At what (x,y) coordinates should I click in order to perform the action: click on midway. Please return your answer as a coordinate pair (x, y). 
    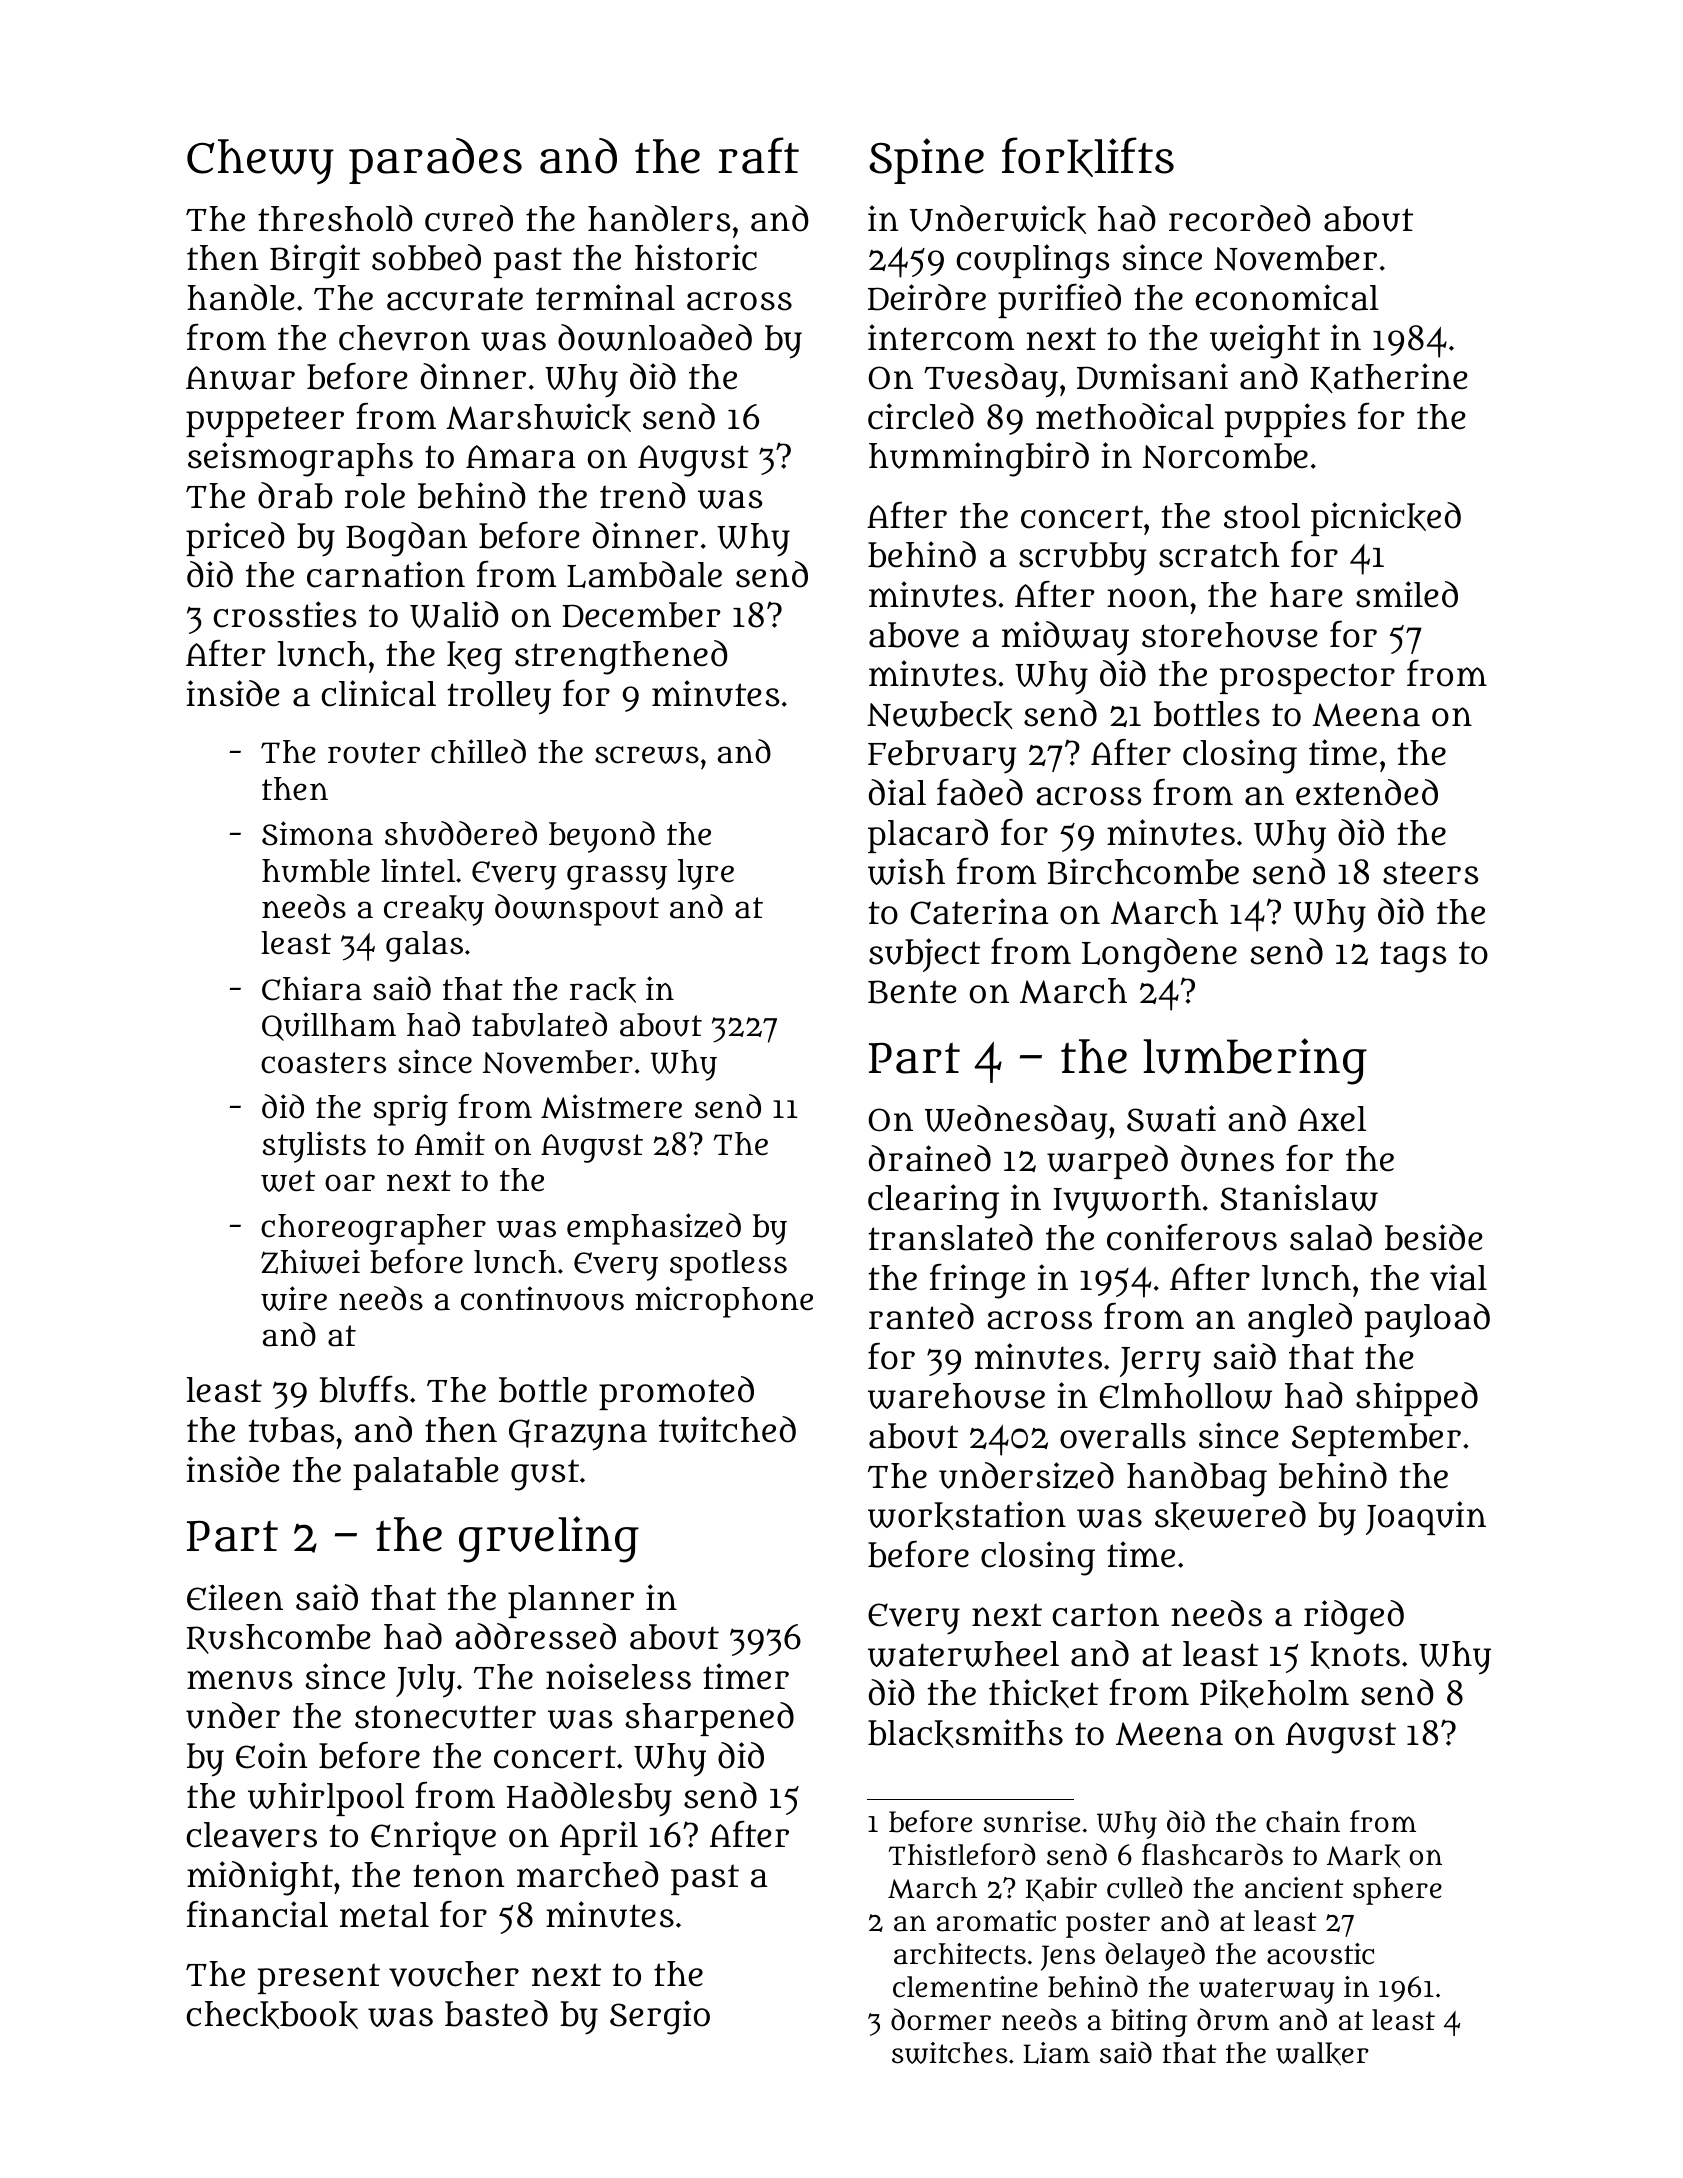
    Looking at the image, I should click on (1065, 638).
